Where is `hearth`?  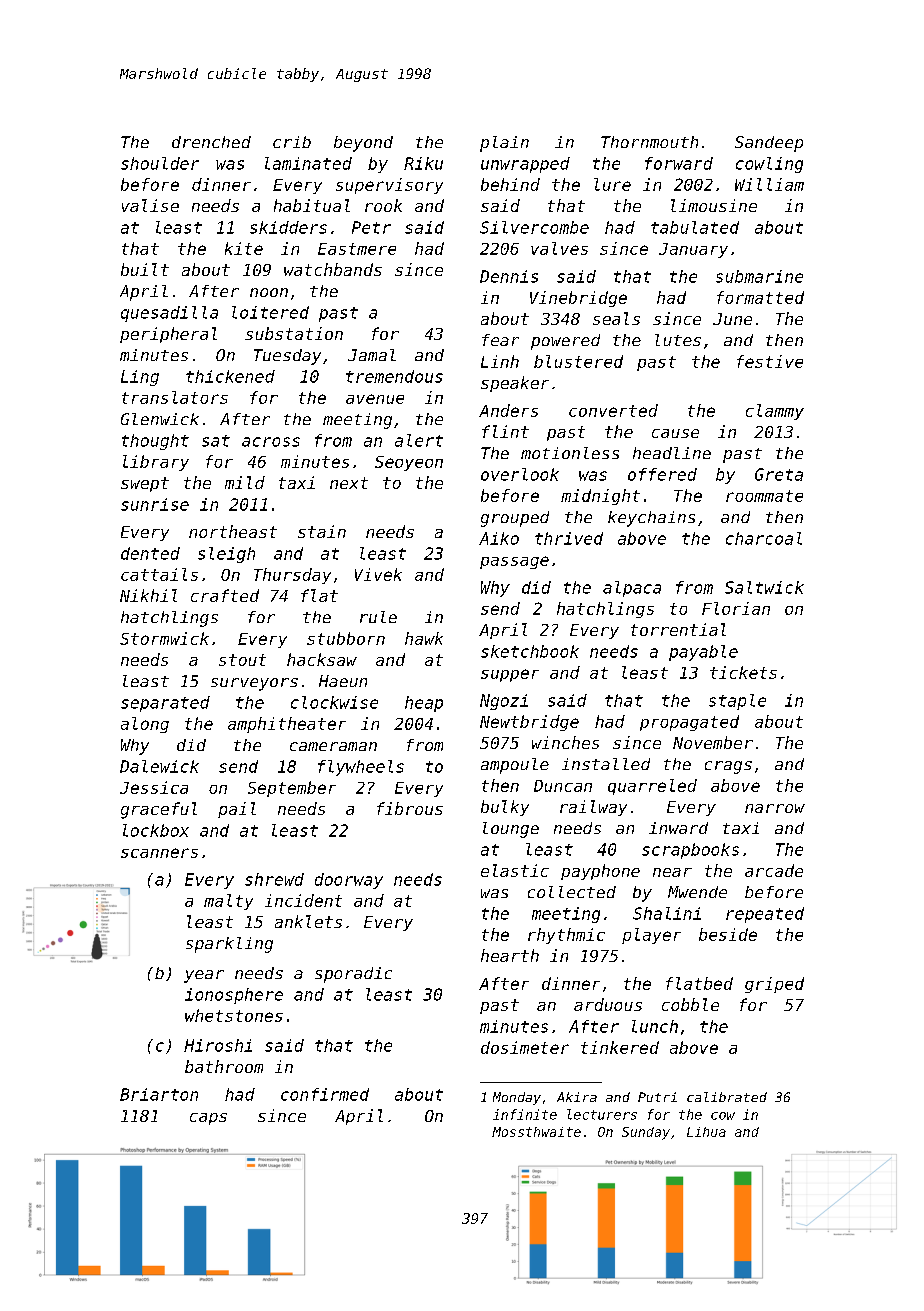 hearth is located at coordinates (510, 955).
